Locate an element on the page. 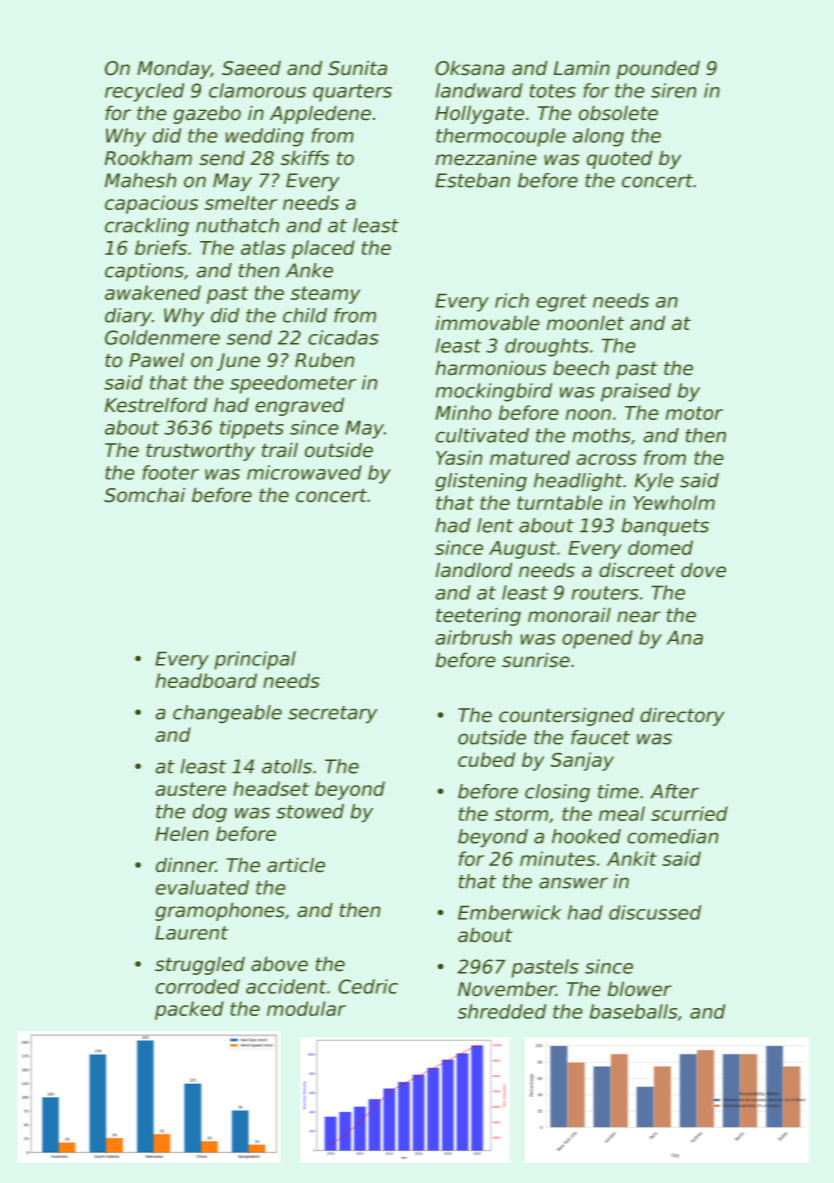 This document has width=834, height=1183. pounded is located at coordinates (658, 70).
